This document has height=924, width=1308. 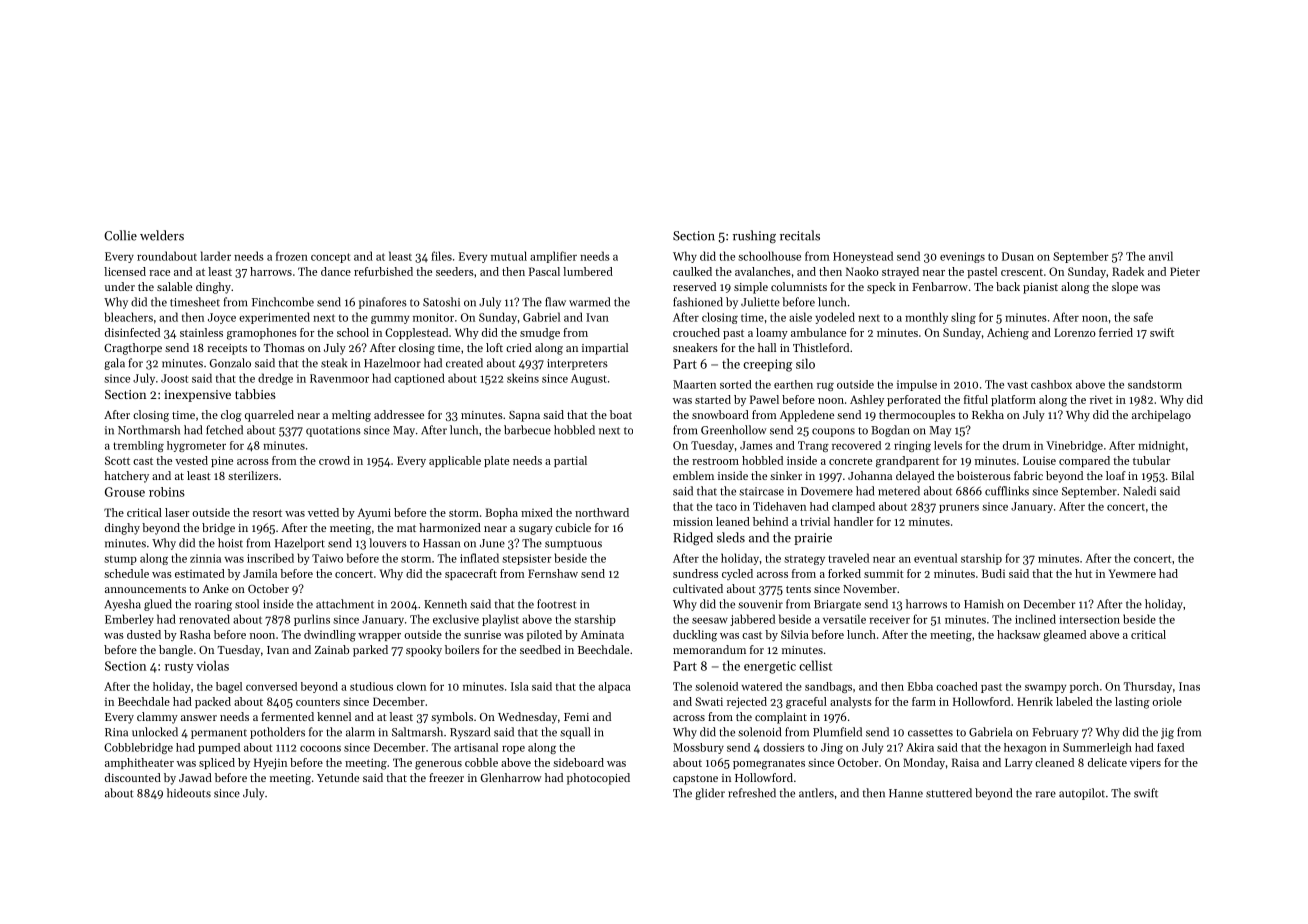 I want to click on stump, so click(x=120, y=560).
